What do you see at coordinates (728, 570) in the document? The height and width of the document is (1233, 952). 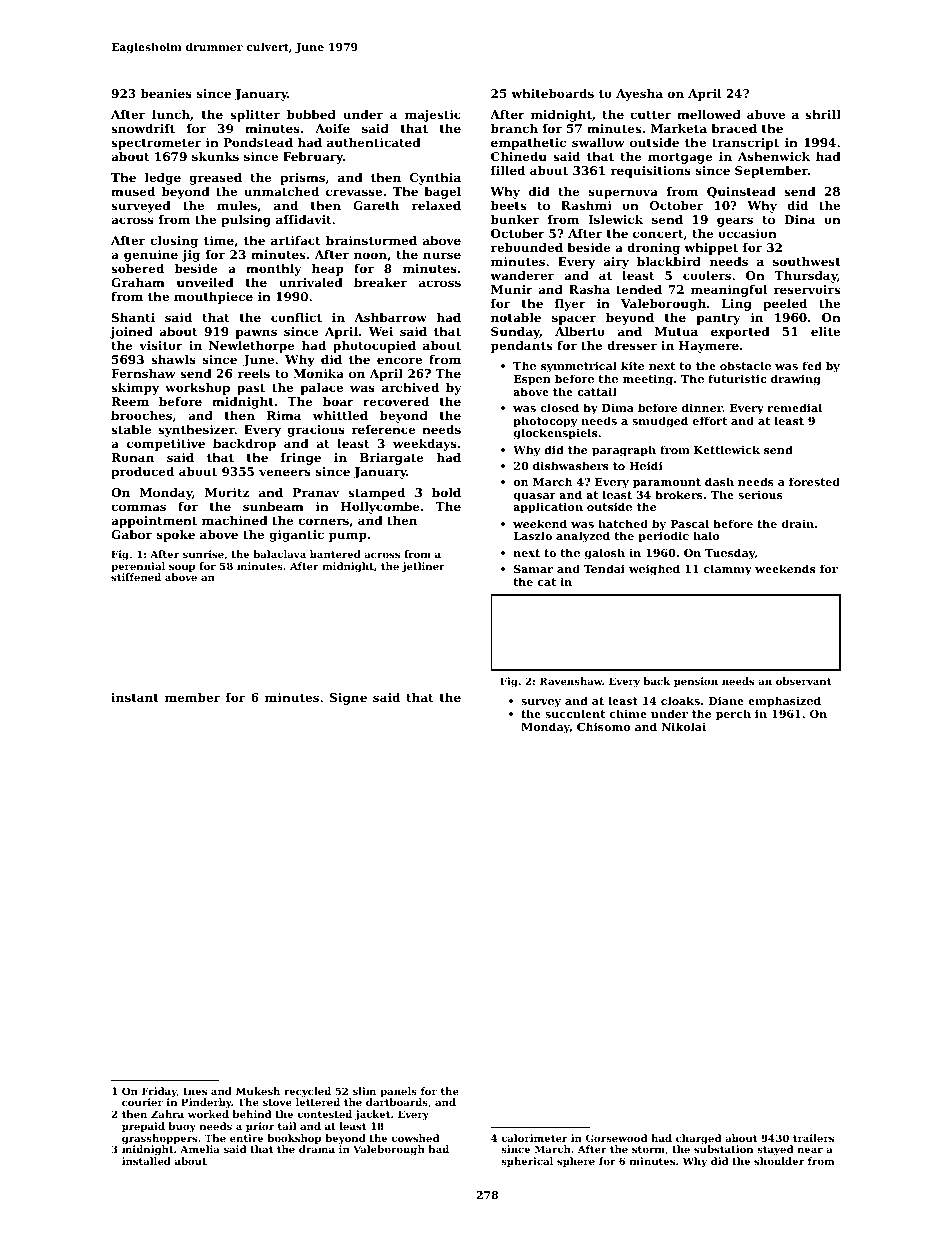 I see `clammy` at bounding box center [728, 570].
